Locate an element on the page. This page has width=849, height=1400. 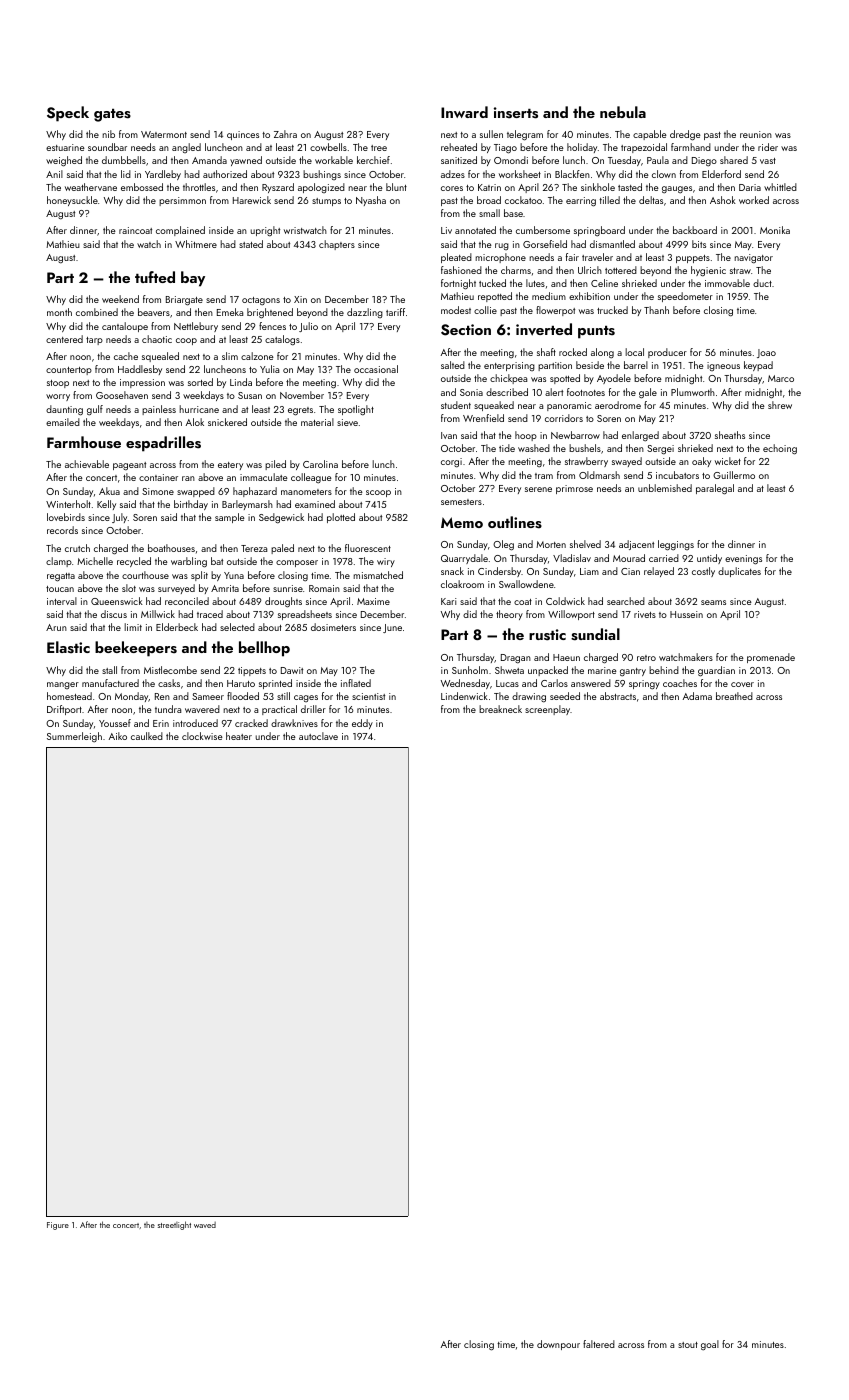
clockwise is located at coordinates (202, 736).
